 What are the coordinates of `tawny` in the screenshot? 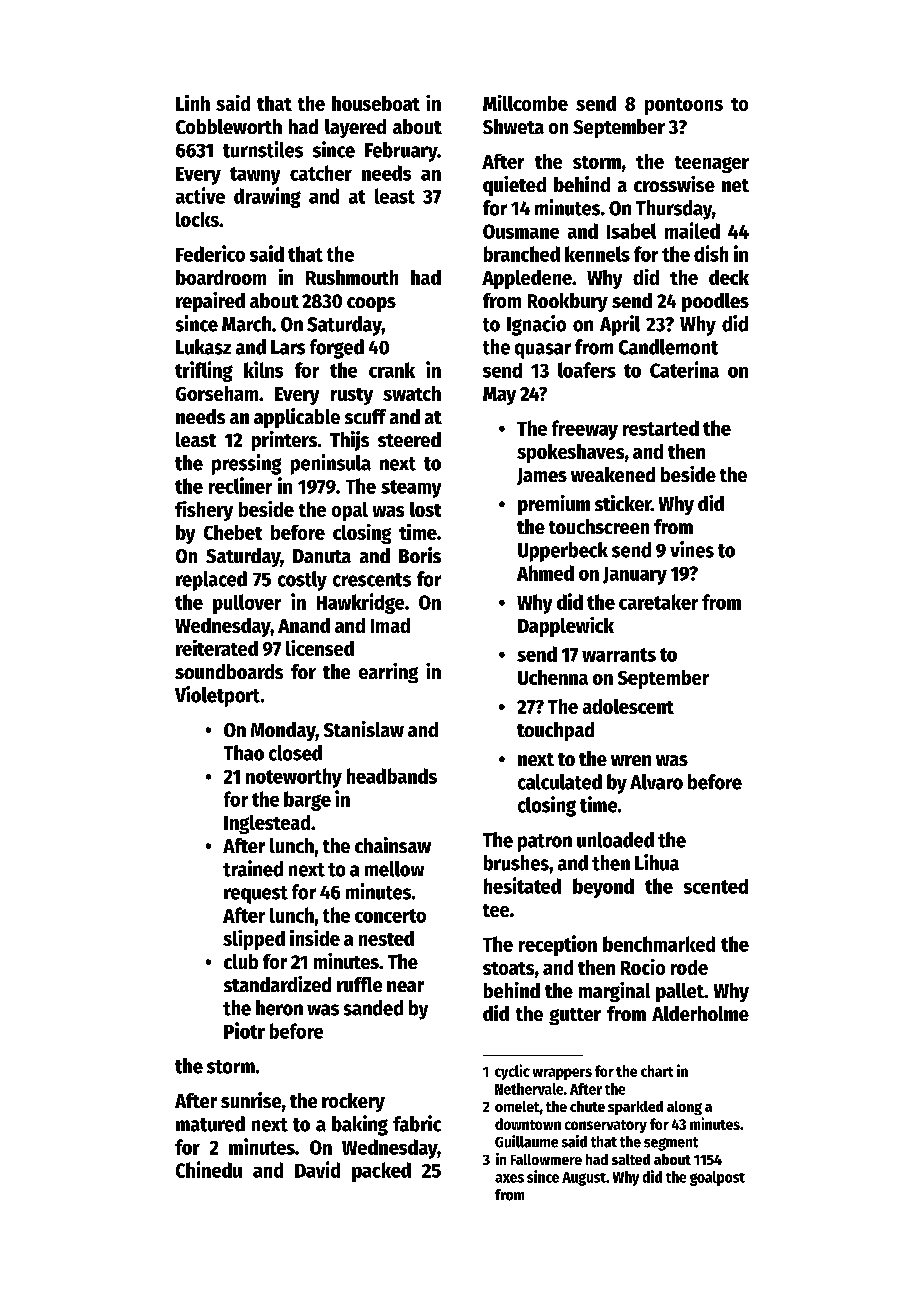 It's located at (255, 176).
